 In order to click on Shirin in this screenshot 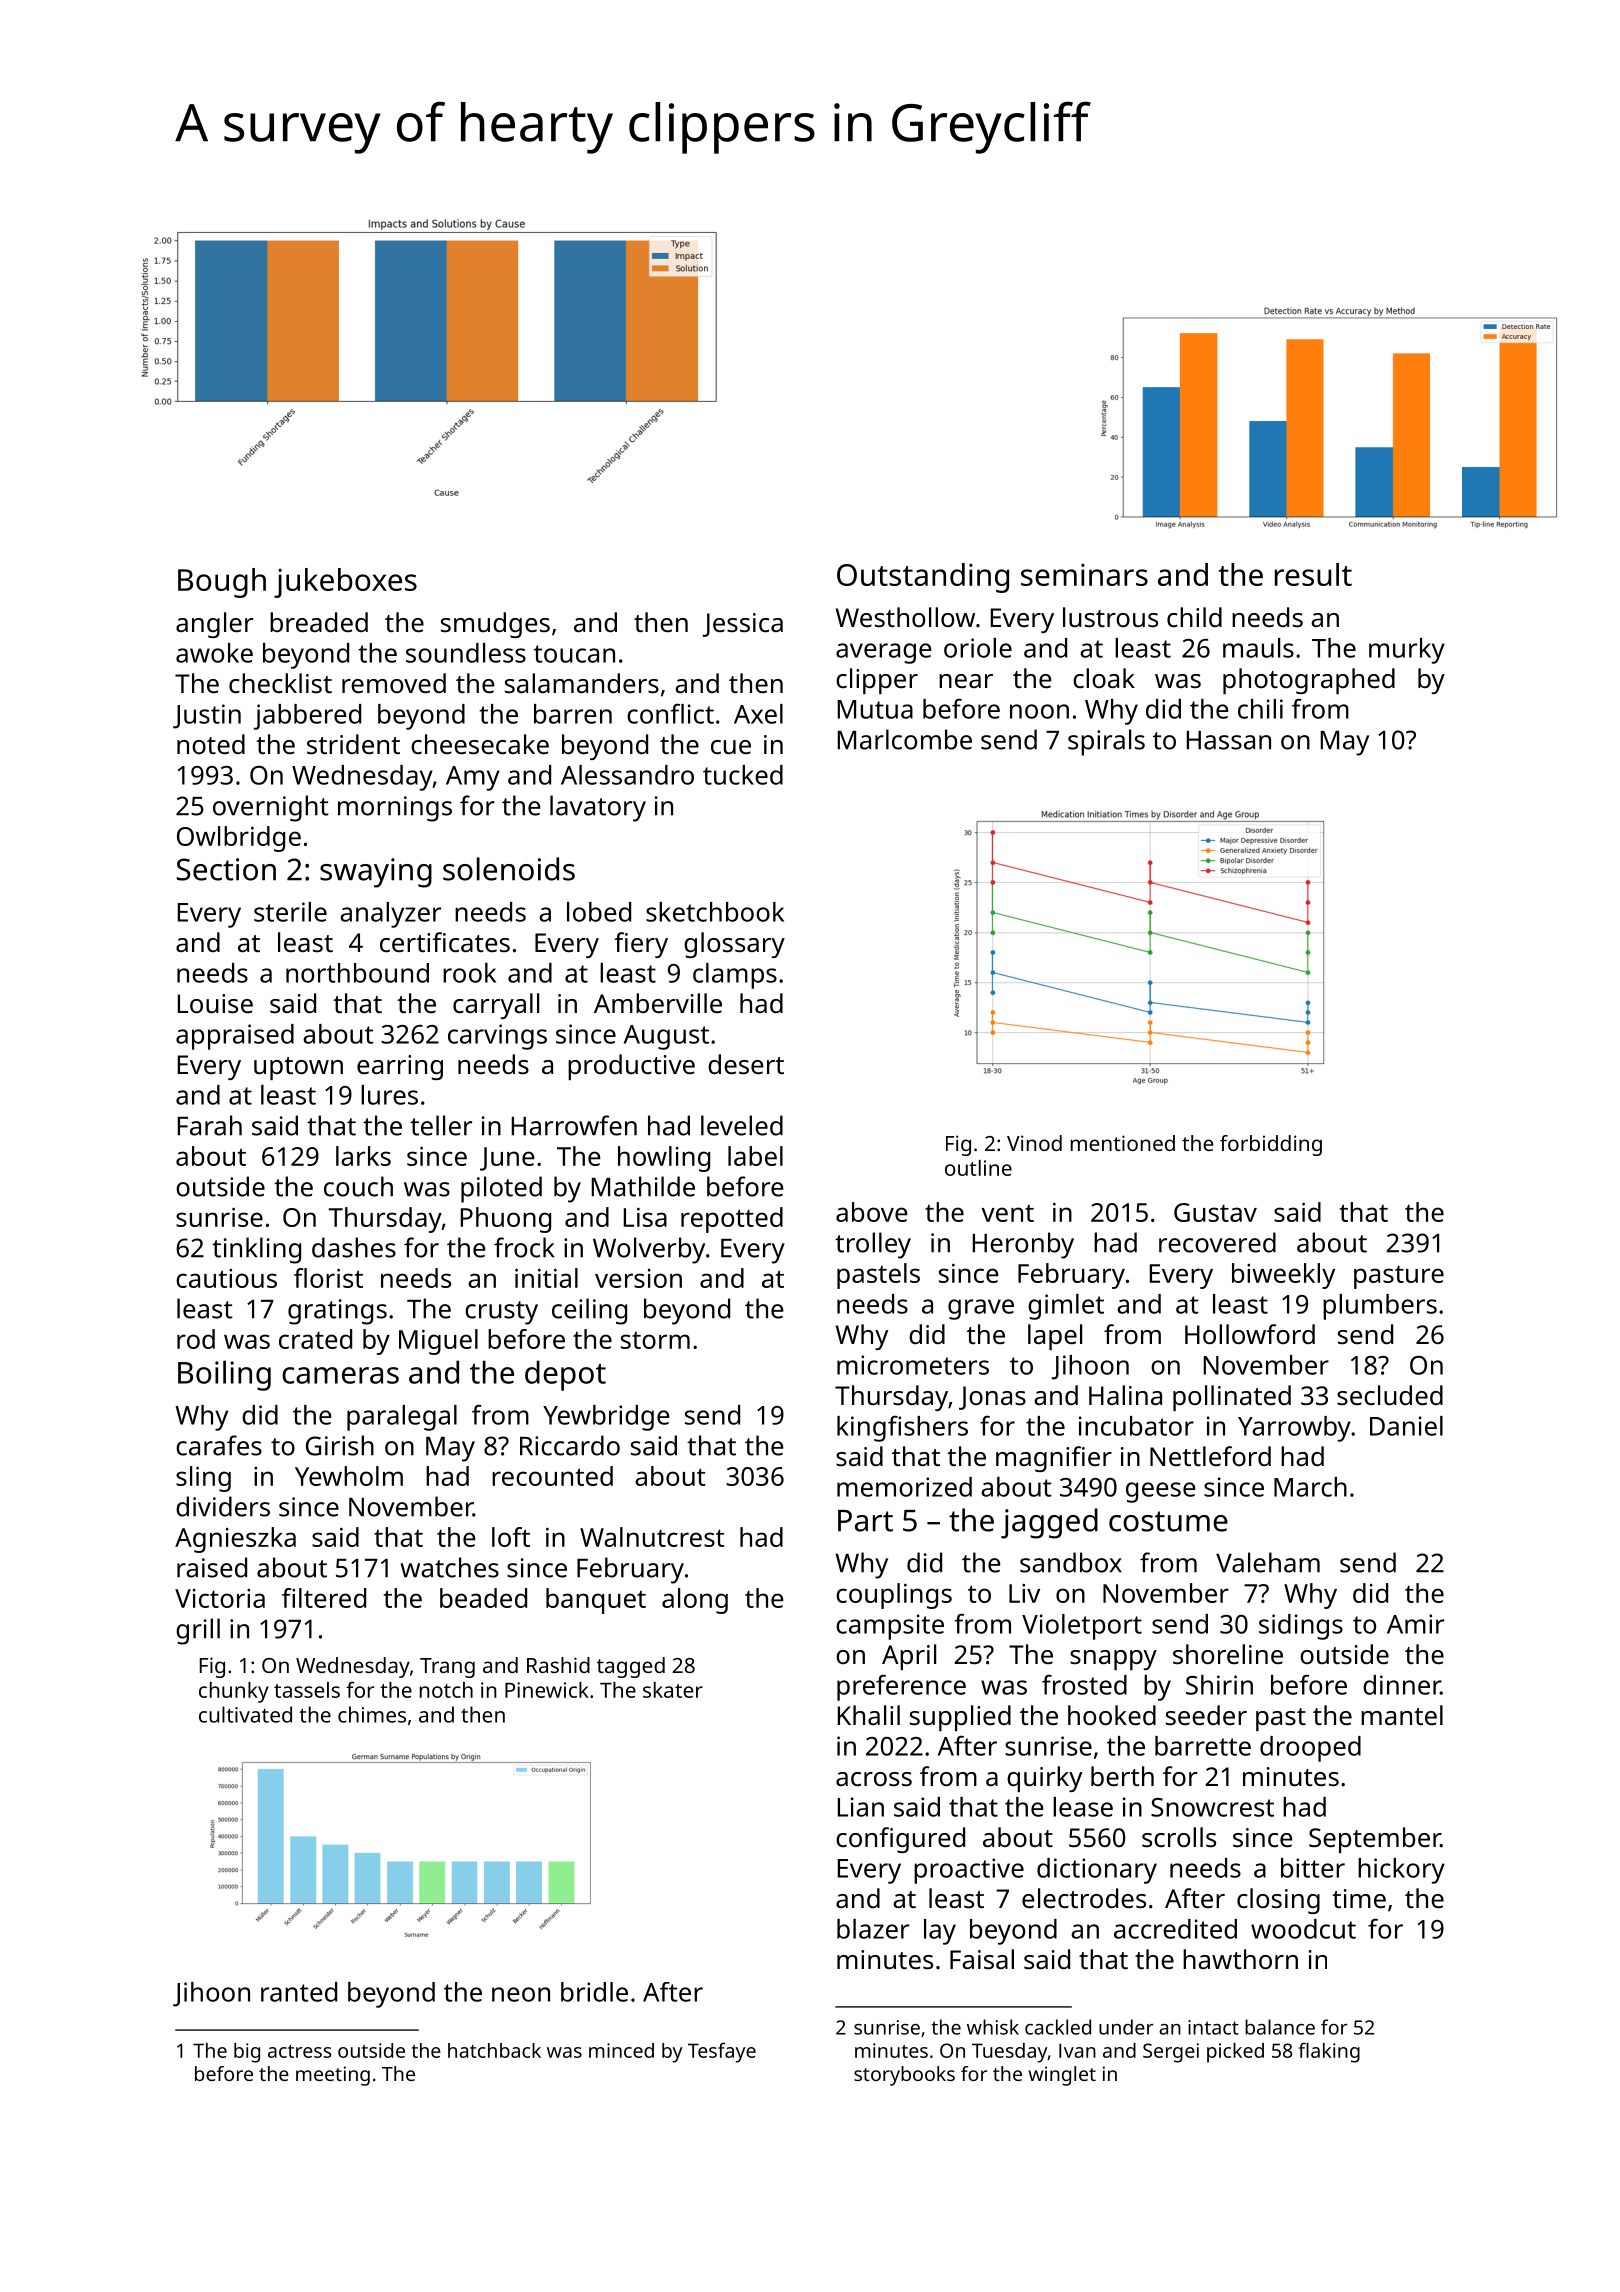, I will do `click(1219, 1685)`.
